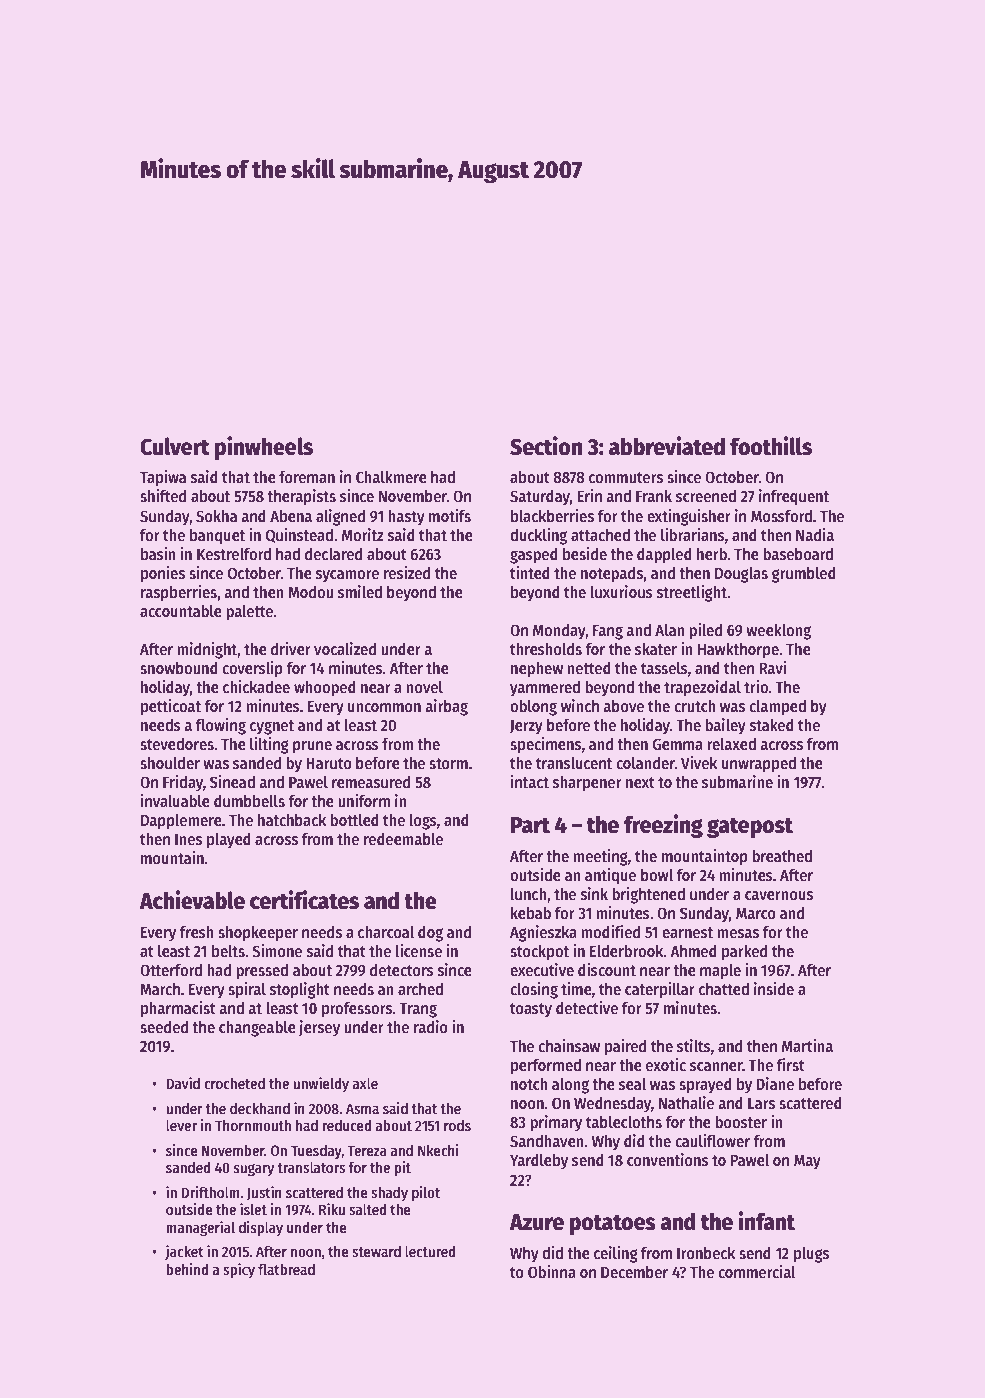  What do you see at coordinates (771, 446) in the image?
I see `foothills` at bounding box center [771, 446].
